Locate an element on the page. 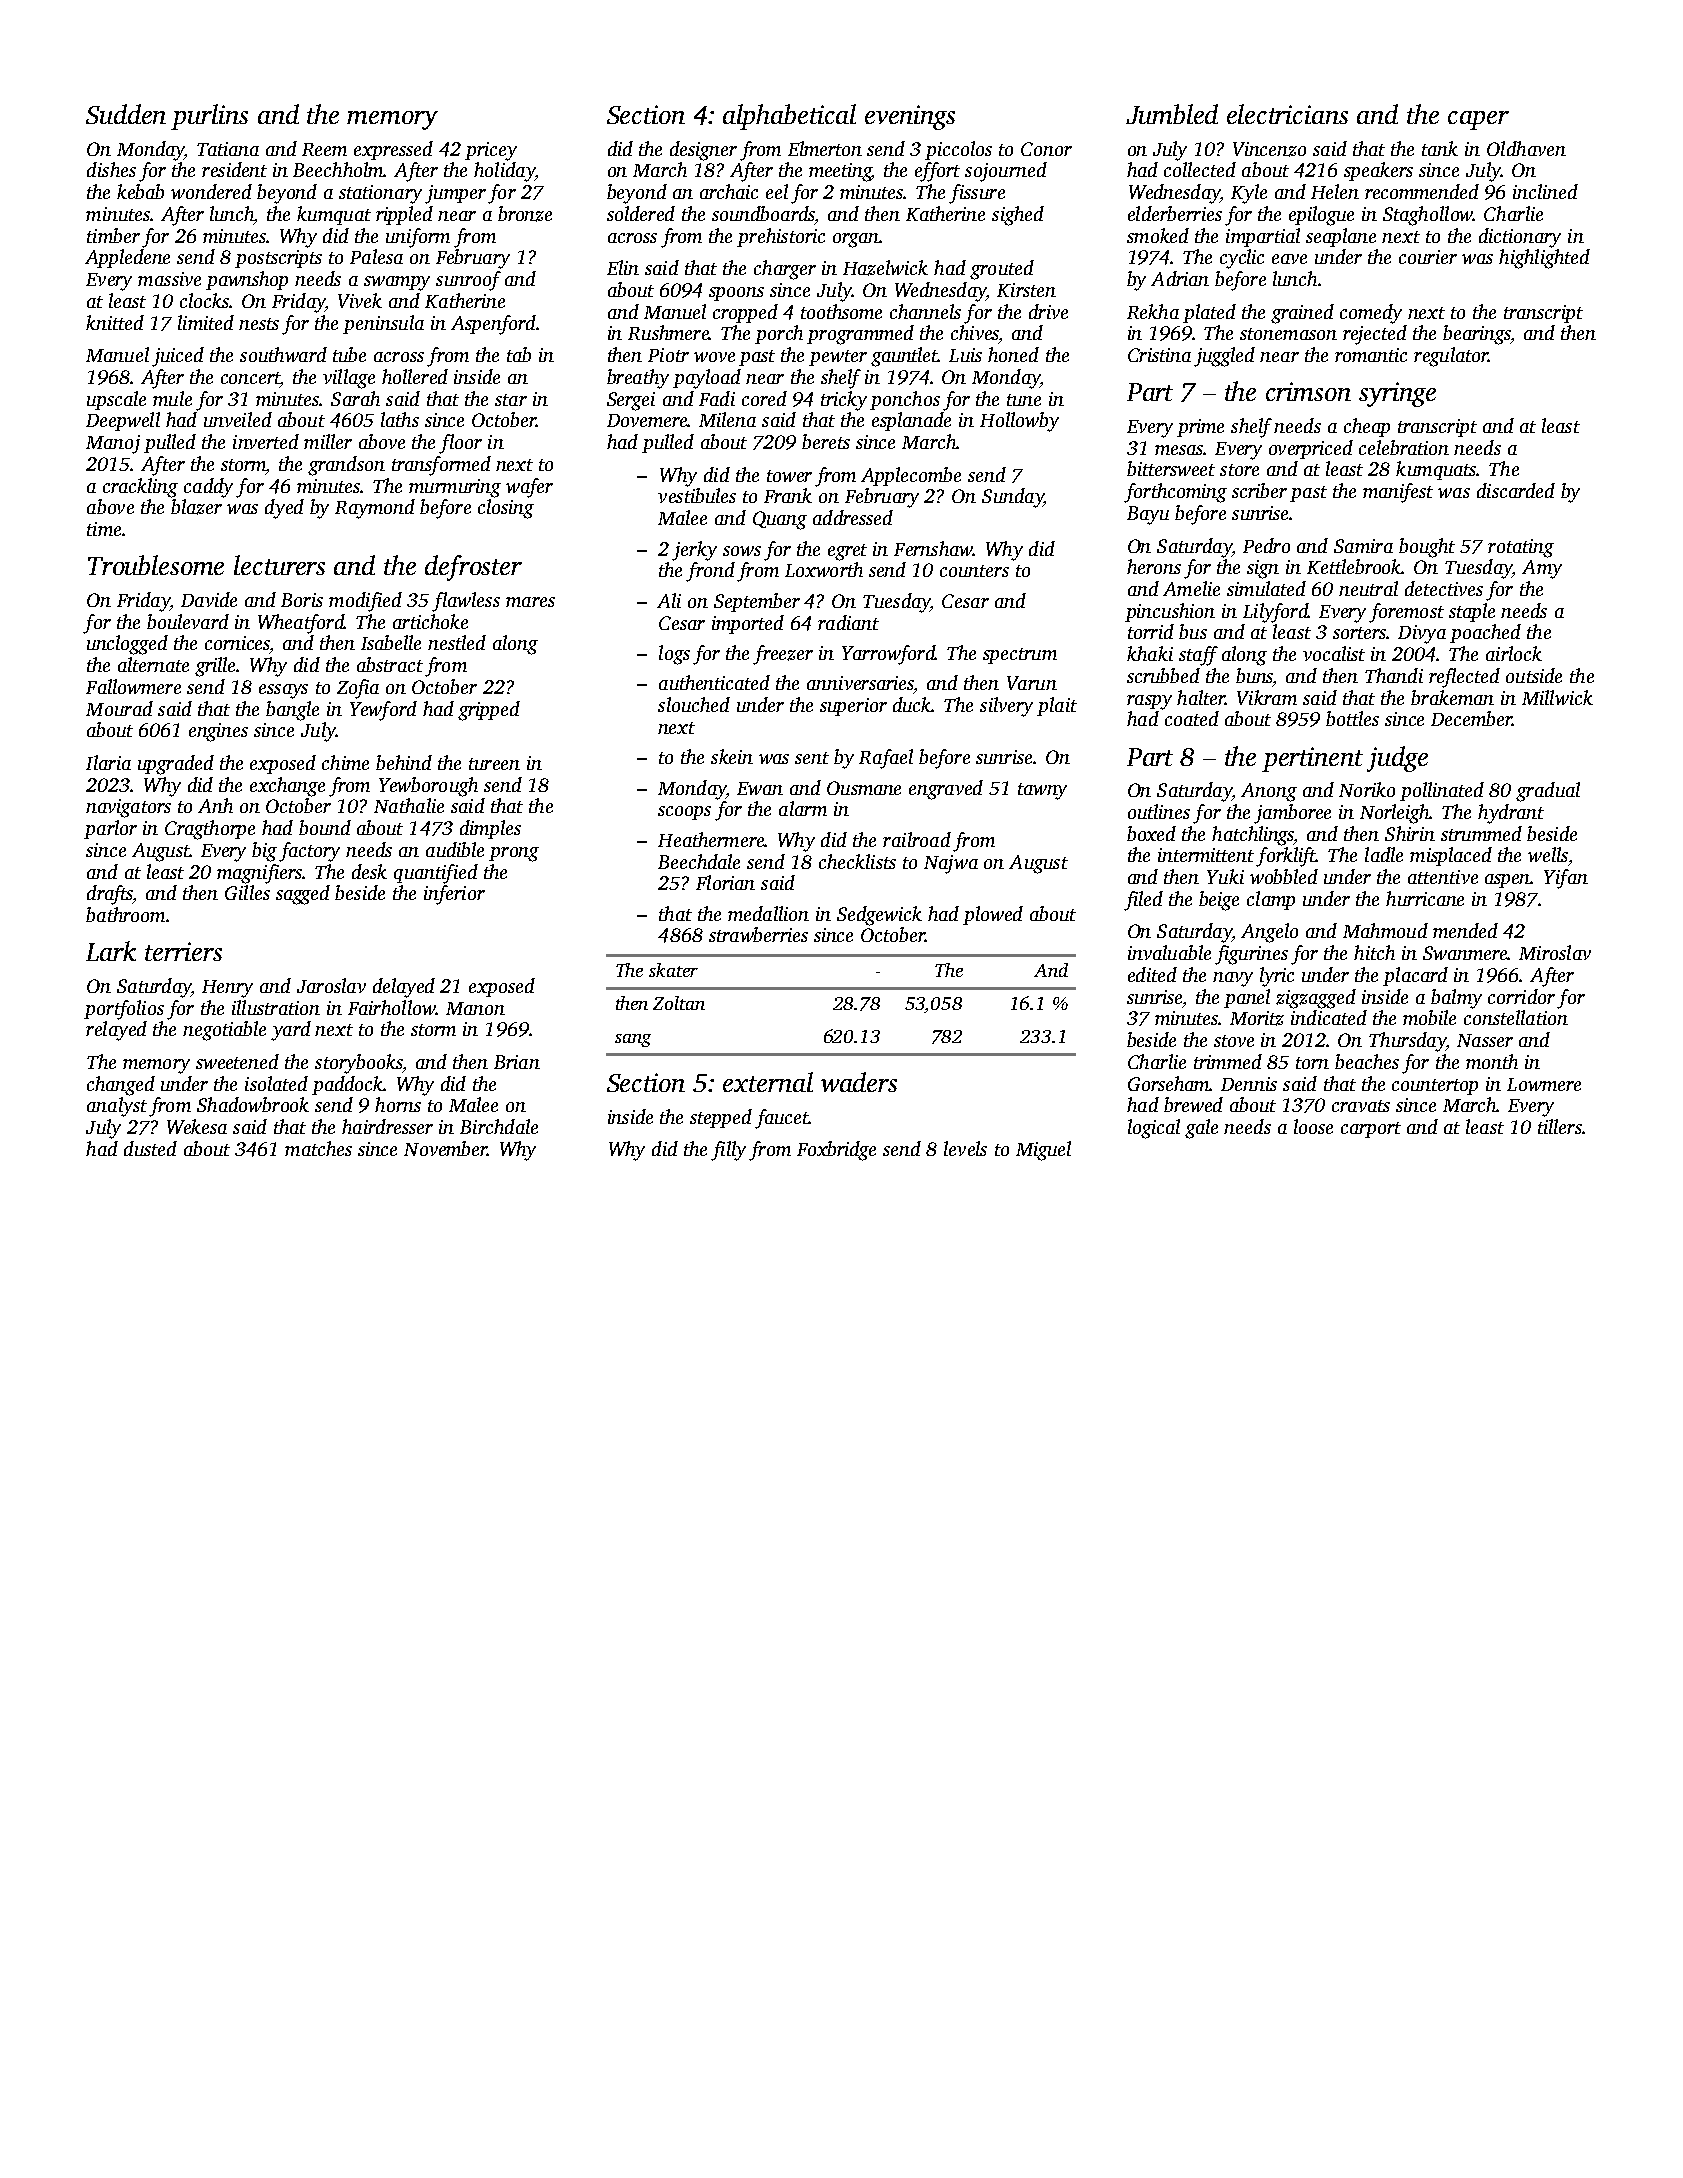 Image resolution: width=1683 pixels, height=2178 pixels. Vincenzo is located at coordinates (1269, 149).
